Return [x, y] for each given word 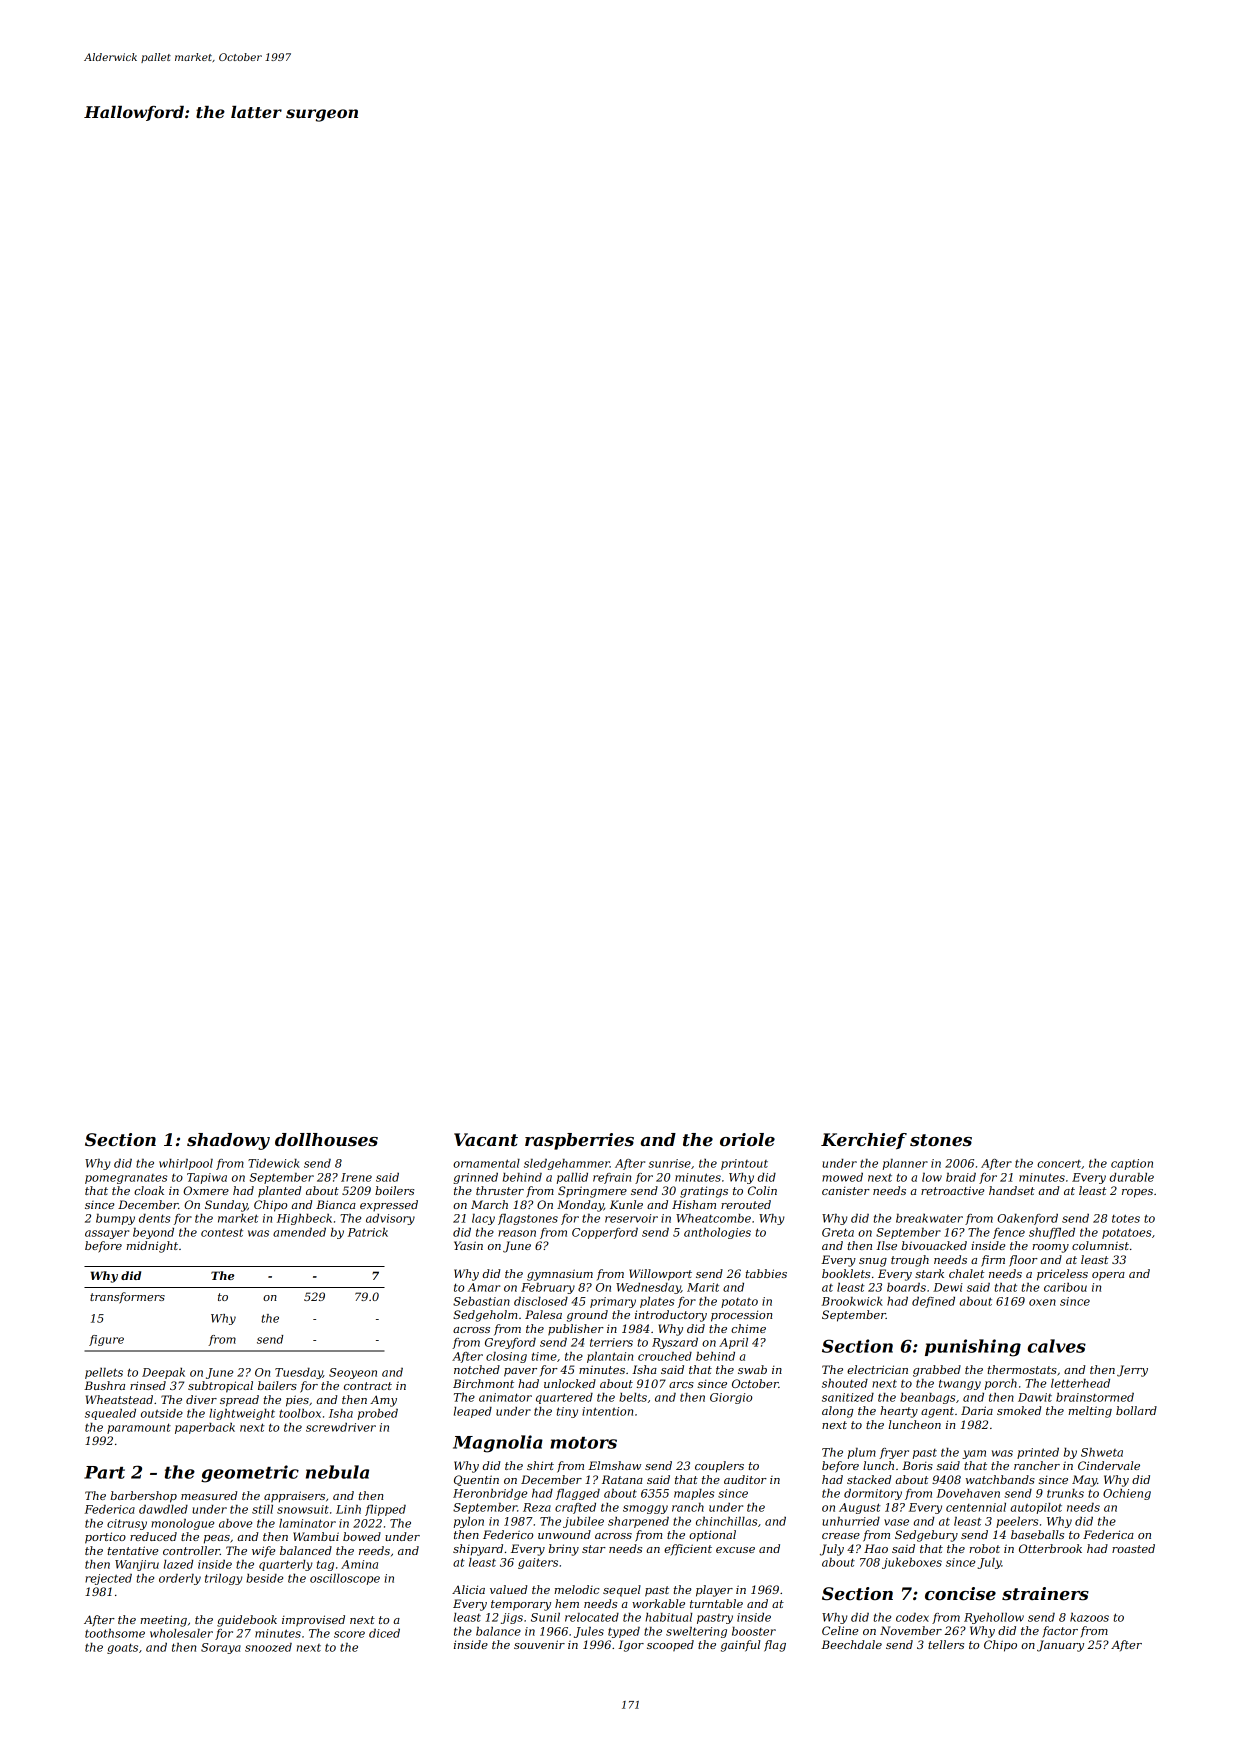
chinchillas [726, 1521]
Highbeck [304, 1219]
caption [1132, 1164]
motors [583, 1443]
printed [1038, 1453]
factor [1060, 1632]
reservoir [631, 1218]
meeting [163, 1621]
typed [624, 1632]
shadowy [228, 1141]
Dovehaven [968, 1493]
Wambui [316, 1536]
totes [1126, 1218]
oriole [747, 1139]
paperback [205, 1428]
